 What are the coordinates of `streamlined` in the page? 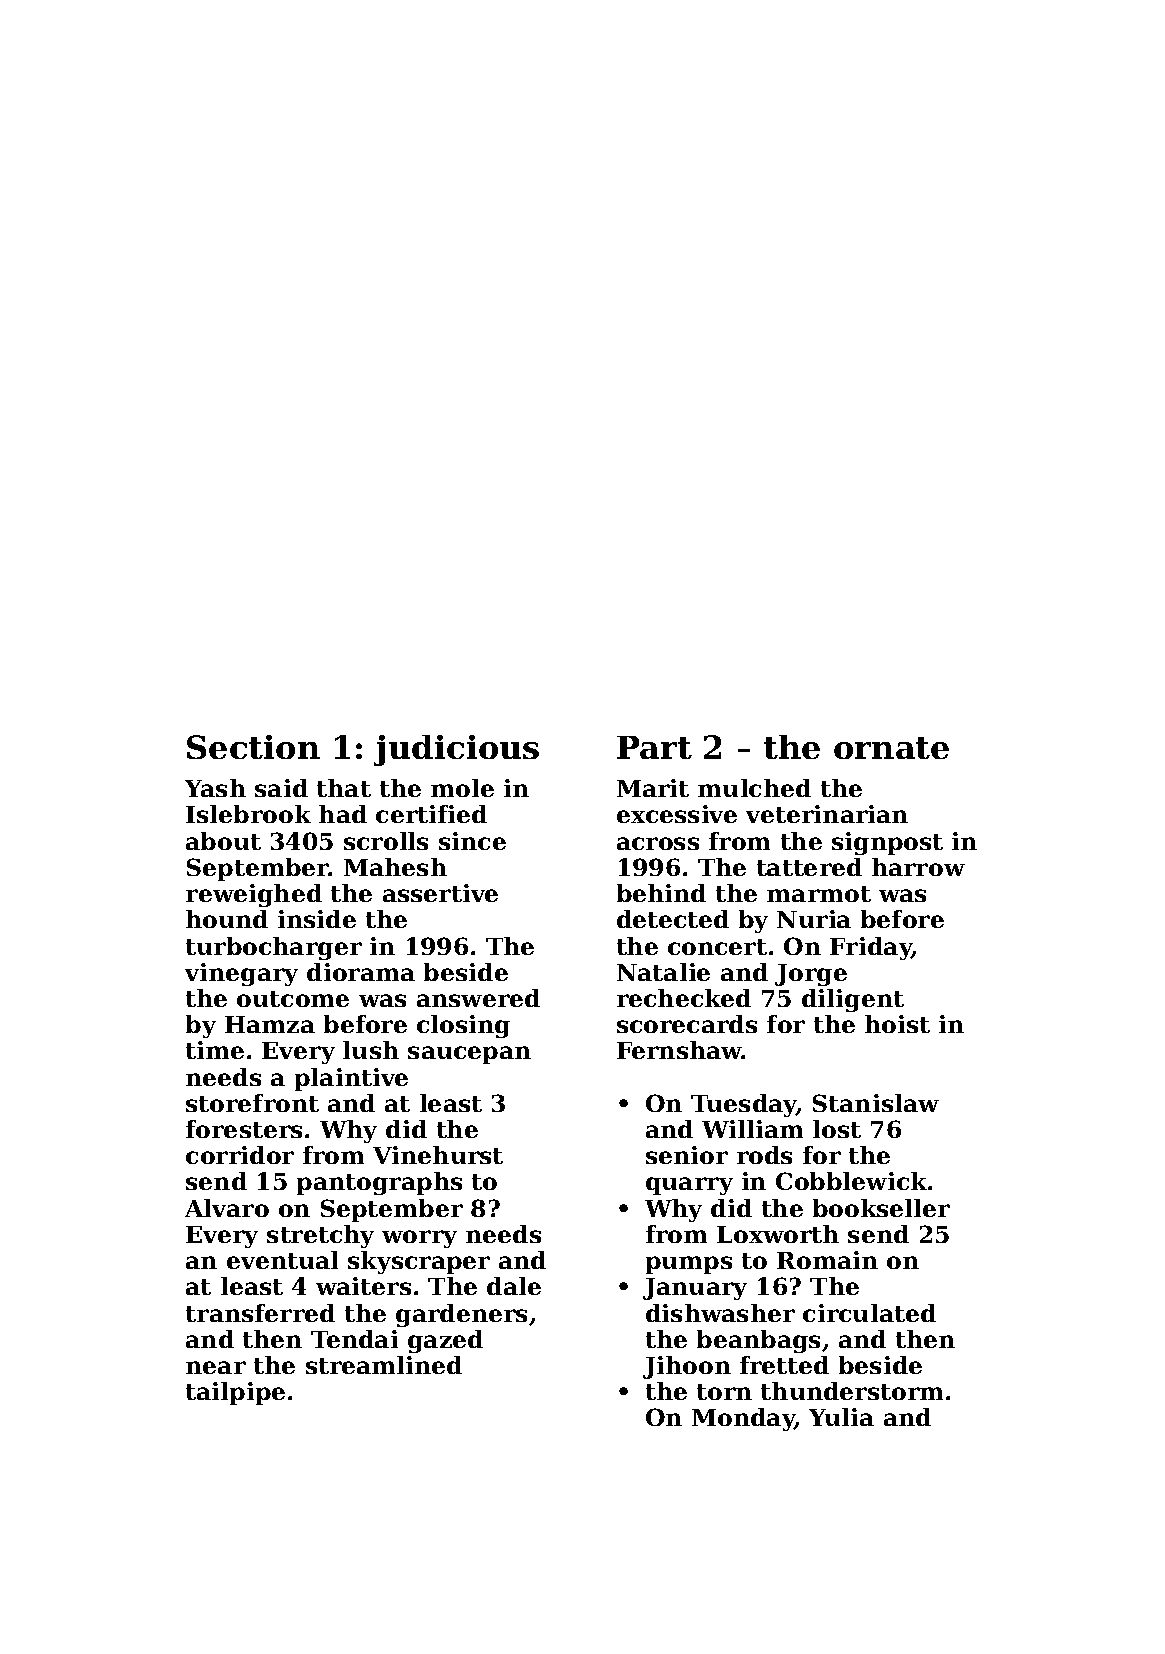 It's located at (384, 1365).
